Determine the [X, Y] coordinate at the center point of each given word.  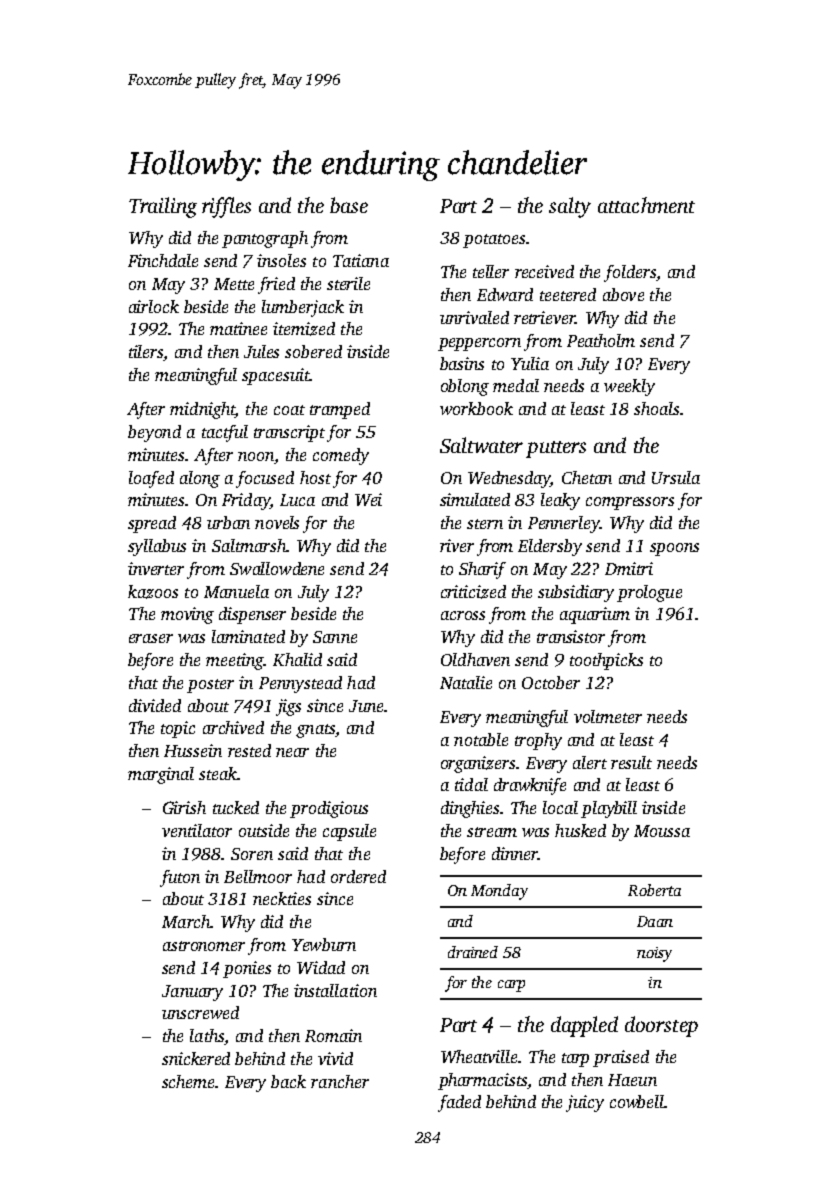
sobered [313, 351]
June [366, 706]
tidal [471, 784]
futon [180, 878]
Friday [246, 501]
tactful [225, 433]
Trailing [163, 207]
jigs [288, 707]
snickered [196, 1058]
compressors [630, 503]
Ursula [676, 477]
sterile [348, 283]
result [631, 762]
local [560, 807]
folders [630, 273]
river [457, 545]
